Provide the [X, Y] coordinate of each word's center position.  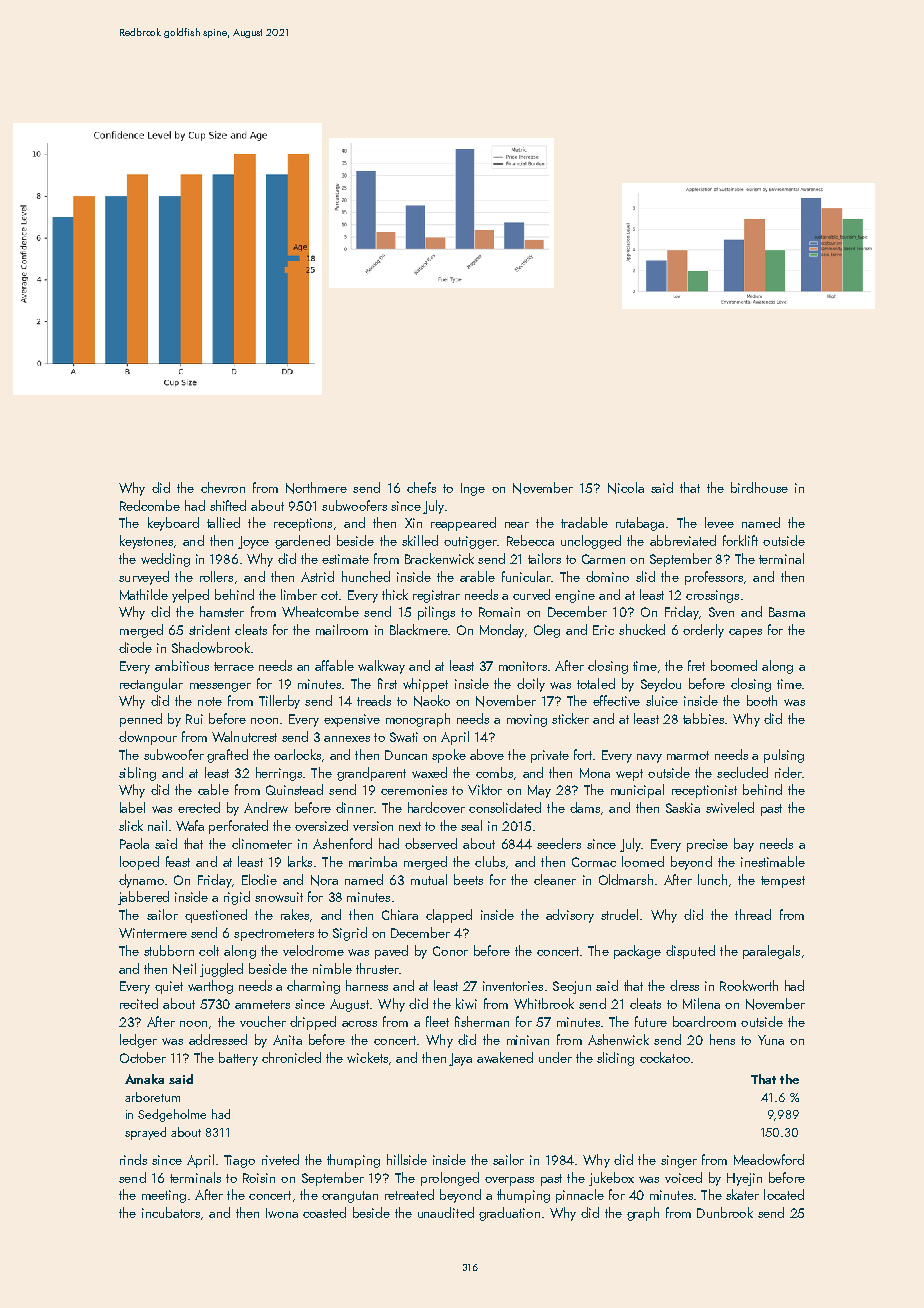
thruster [377, 968]
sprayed [145, 1133]
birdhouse [759, 487]
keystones [146, 542]
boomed [734, 665]
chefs [421, 487]
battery [238, 1059]
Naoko [432, 701]
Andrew [266, 807]
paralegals [771, 952]
